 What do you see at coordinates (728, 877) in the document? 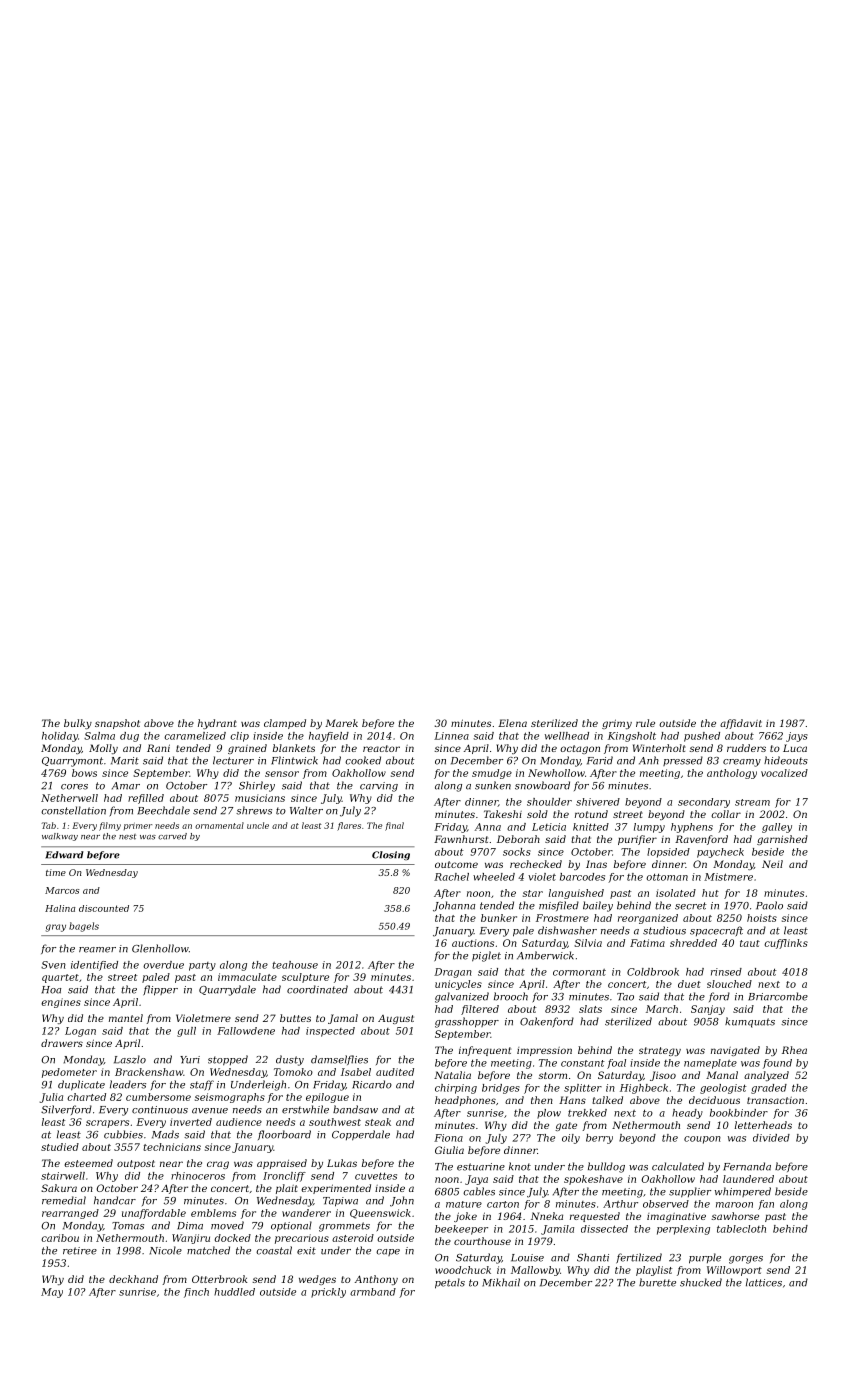
I see `Mistmere` at bounding box center [728, 877].
